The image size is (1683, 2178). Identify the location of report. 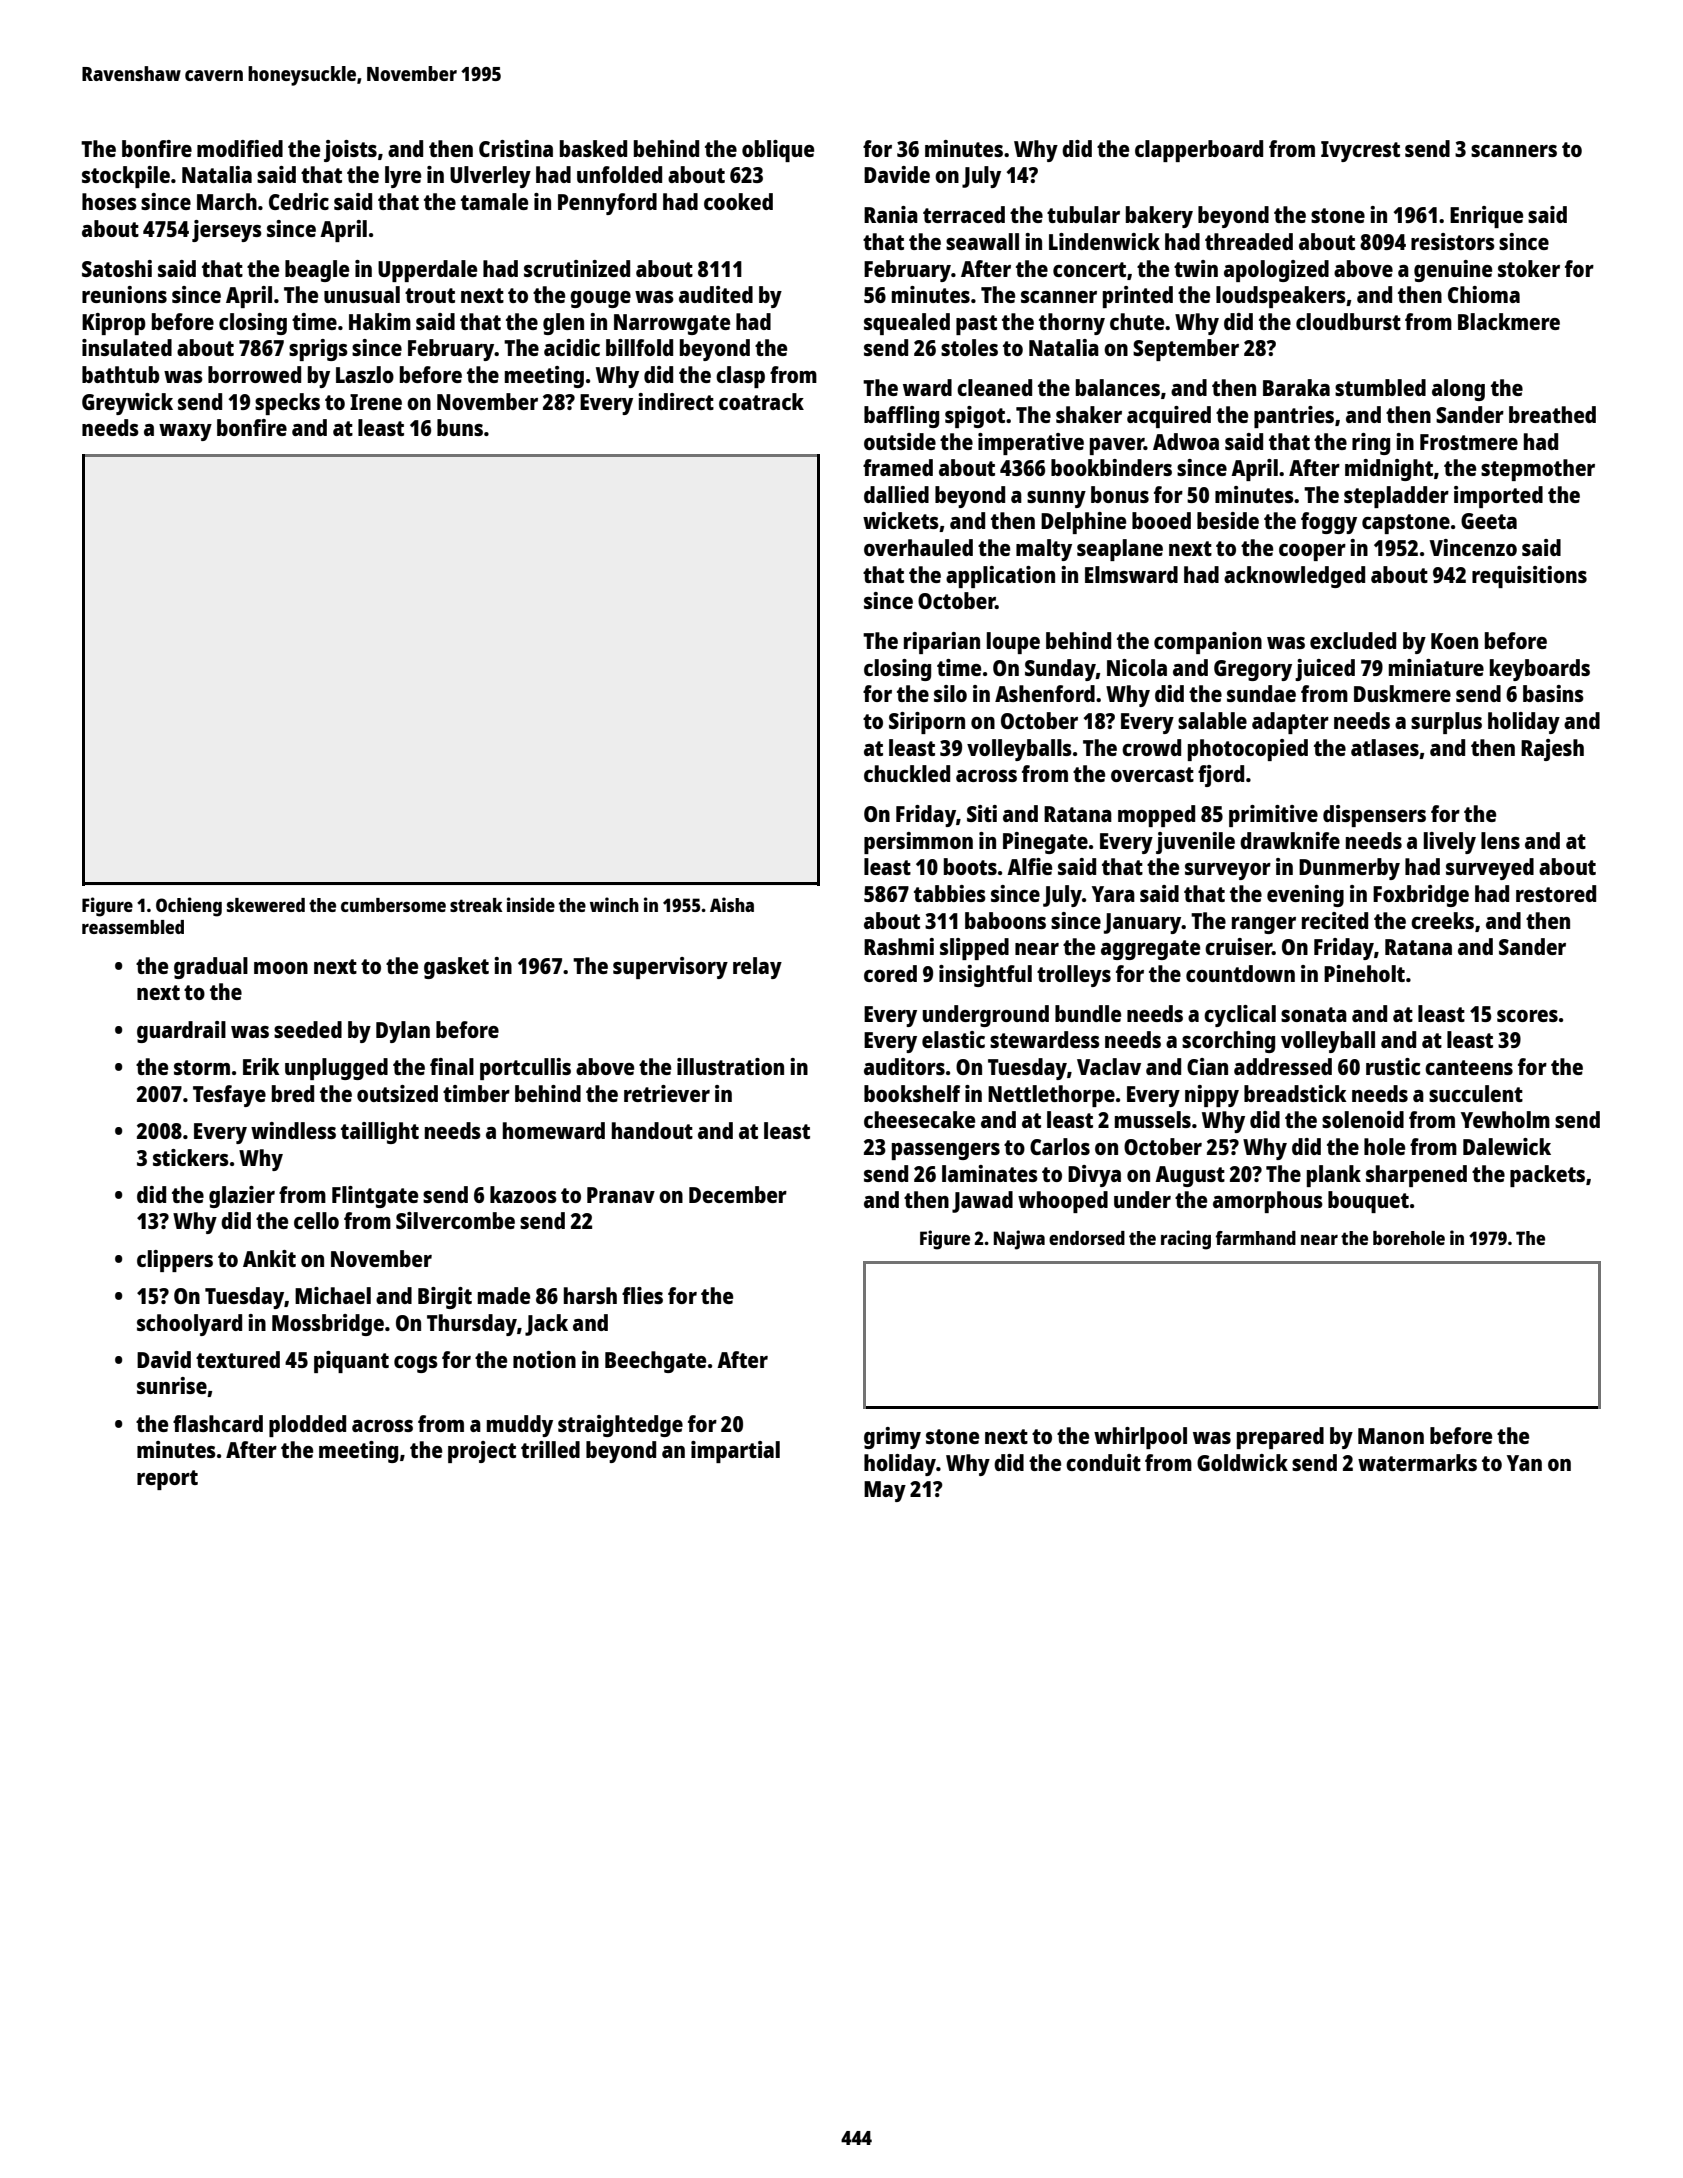
(167, 1480).
